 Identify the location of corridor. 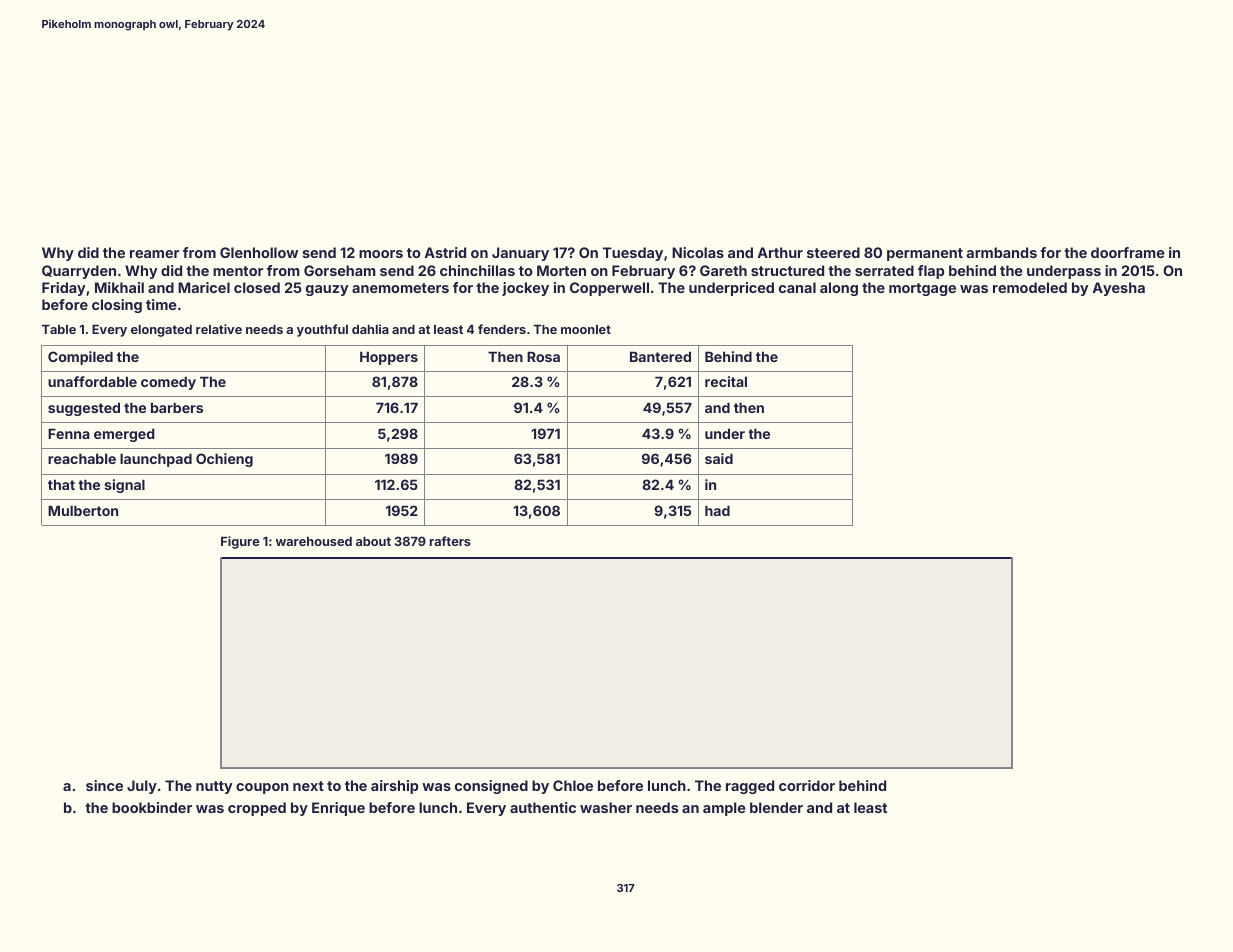
(807, 785).
